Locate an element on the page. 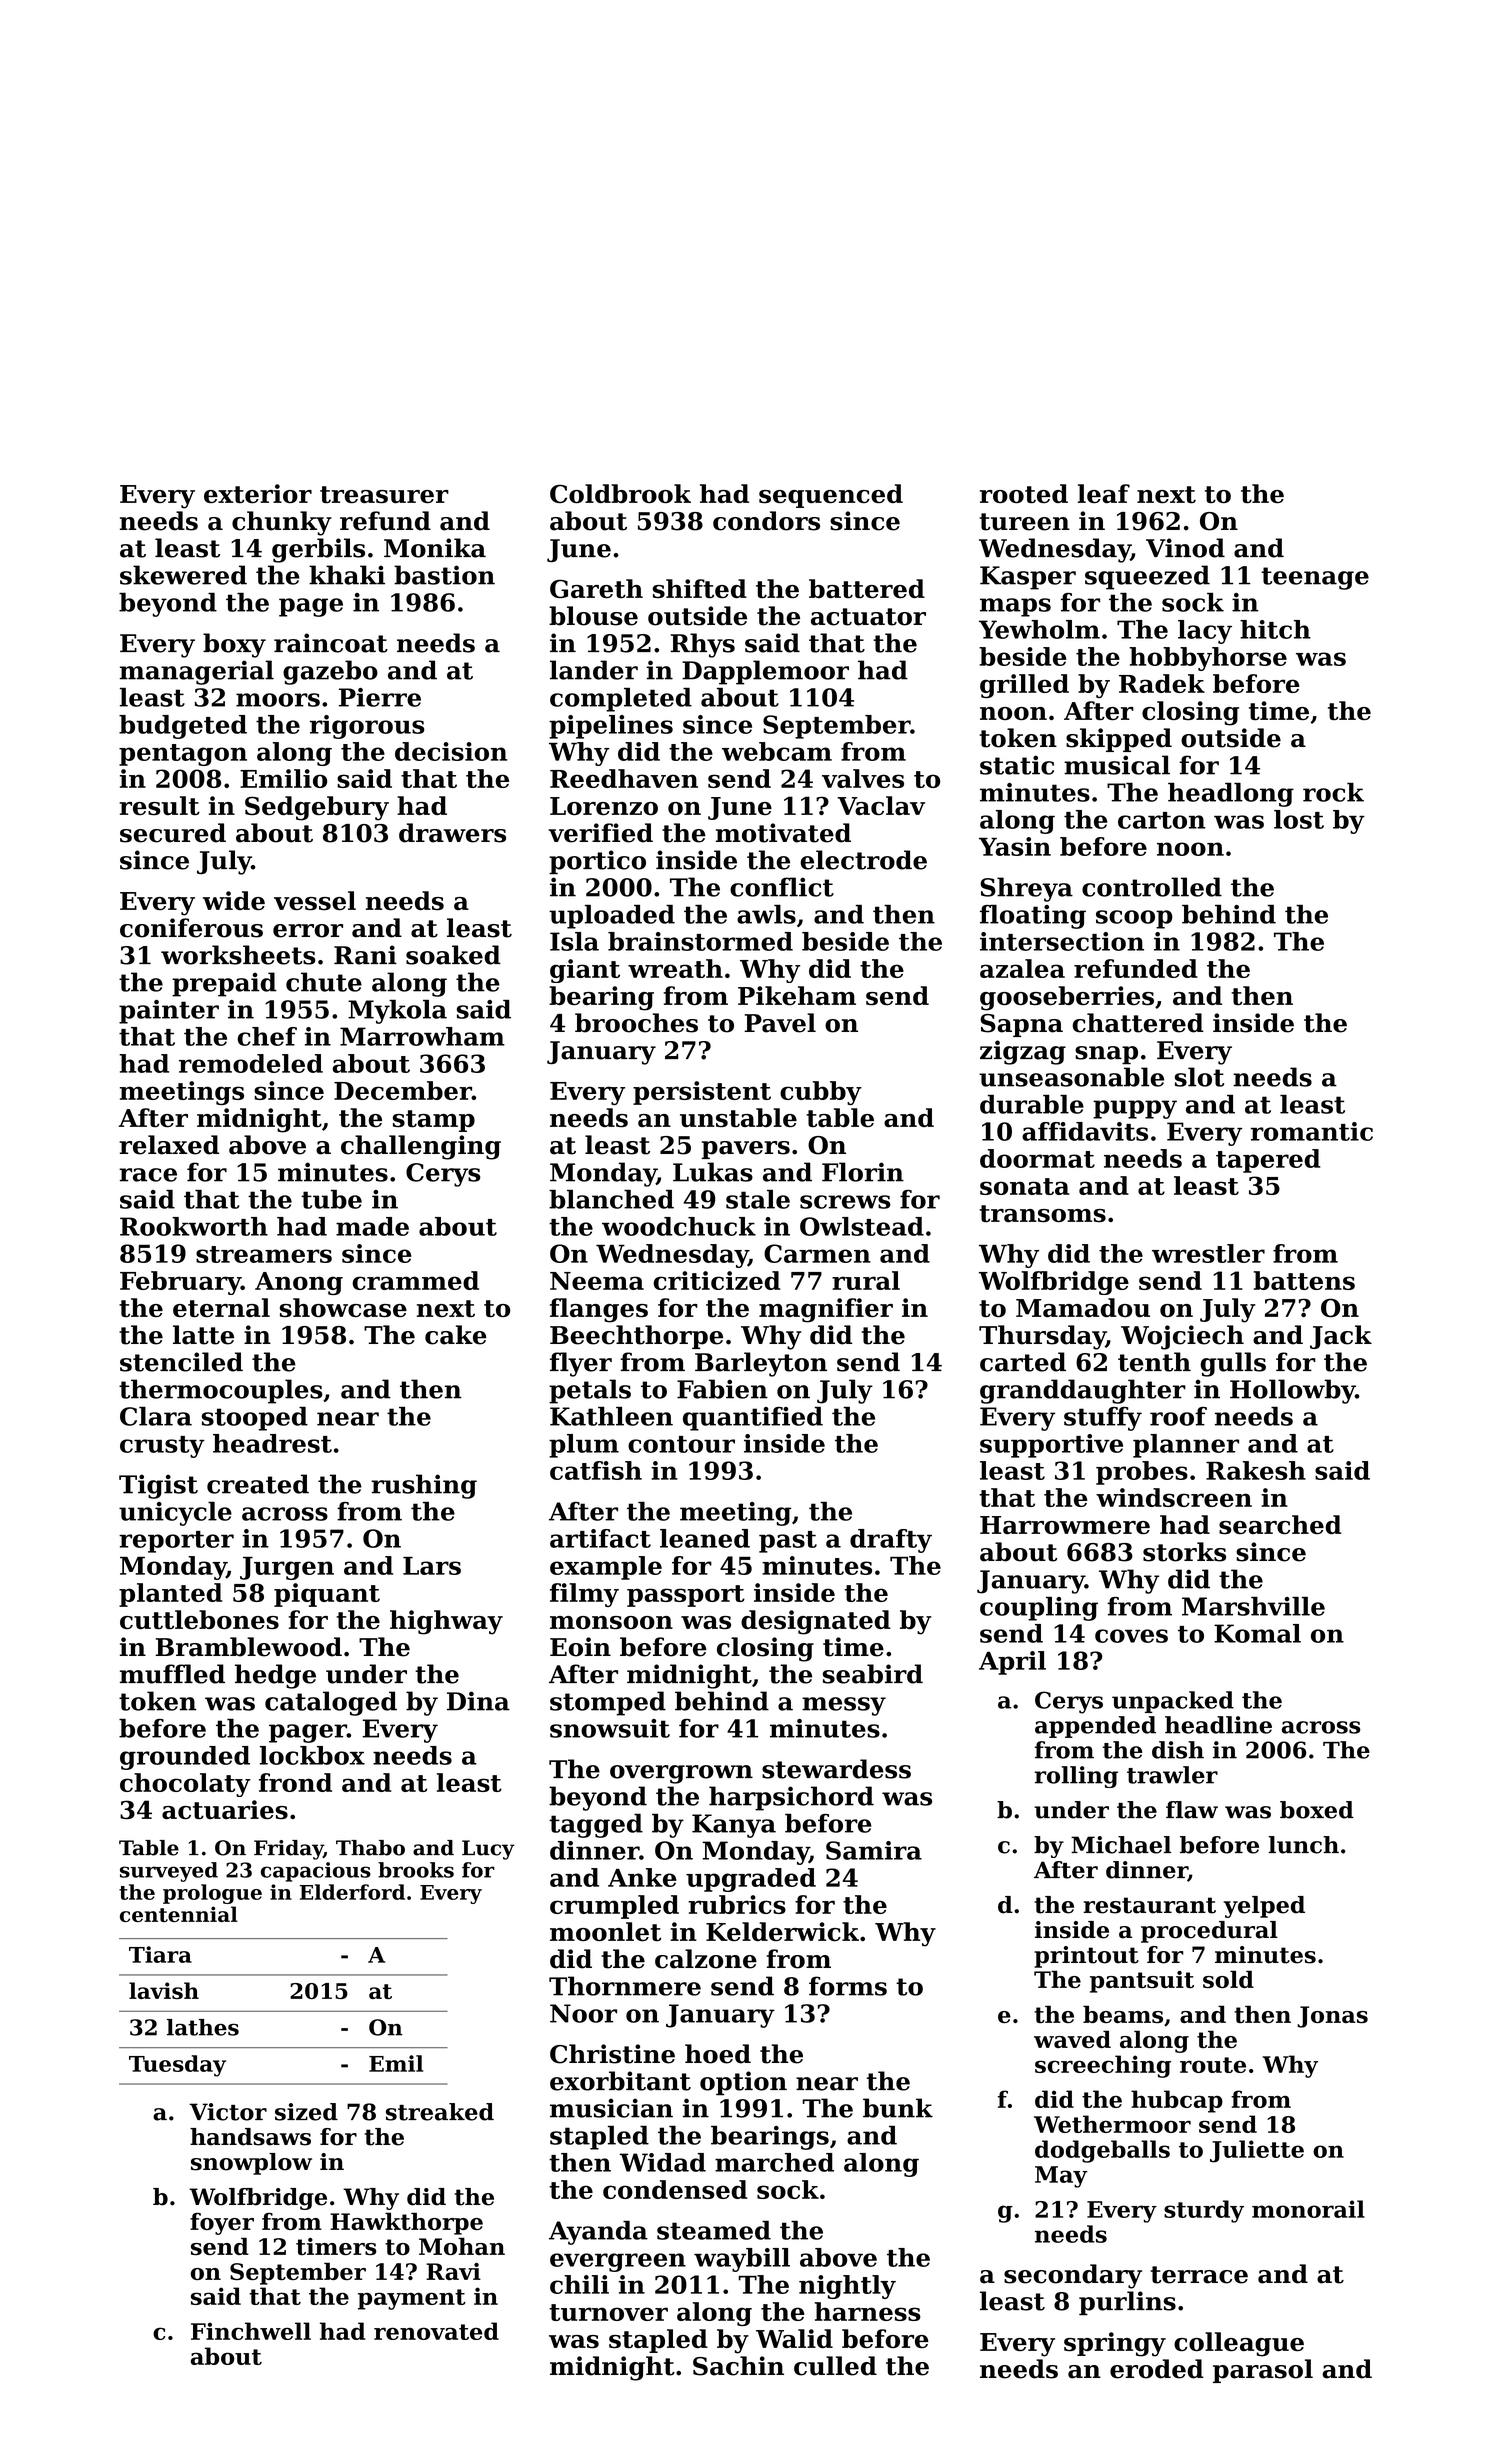  persistent is located at coordinates (702, 1093).
